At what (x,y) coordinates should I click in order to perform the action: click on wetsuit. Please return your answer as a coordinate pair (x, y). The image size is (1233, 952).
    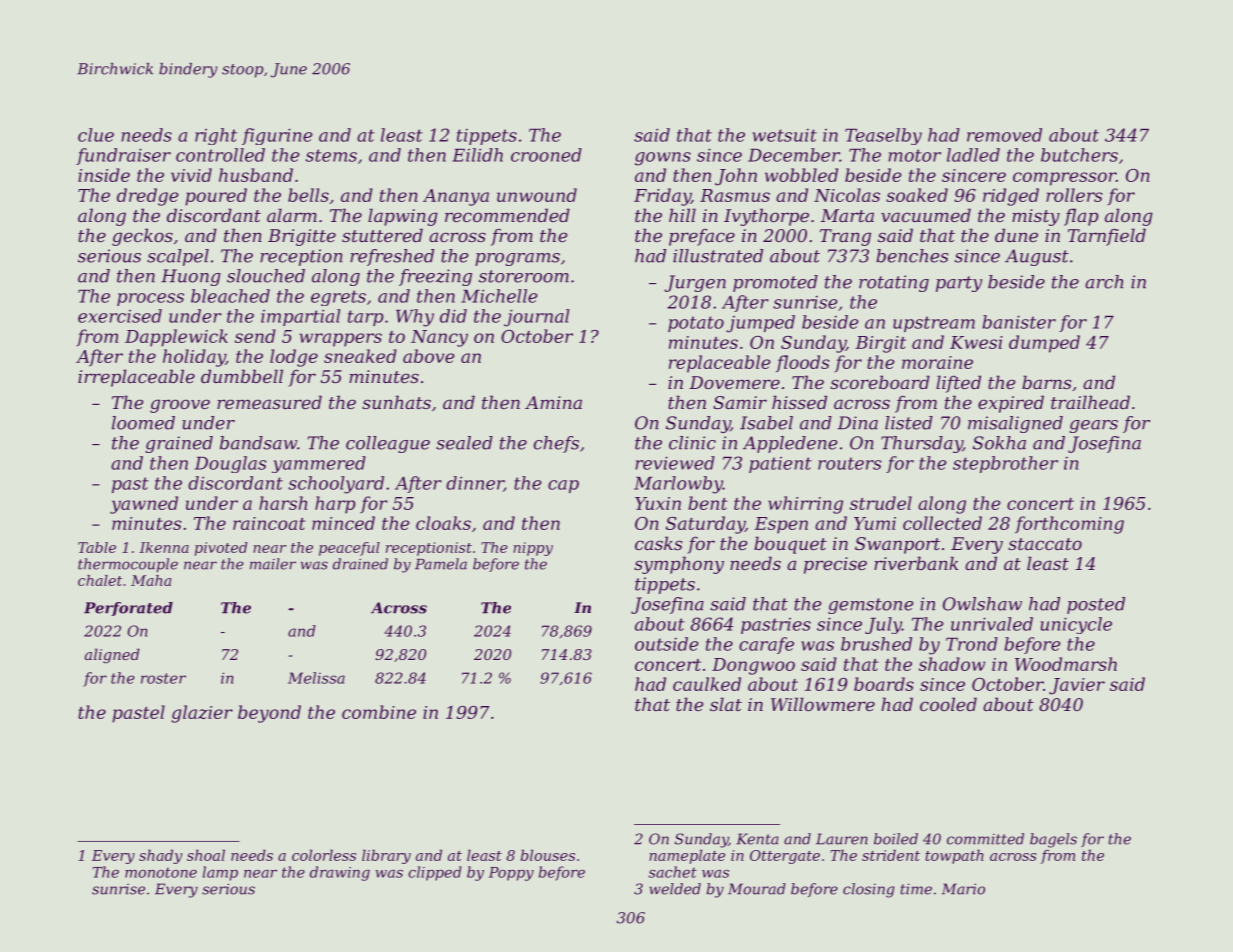
    Looking at the image, I should click on (785, 135).
